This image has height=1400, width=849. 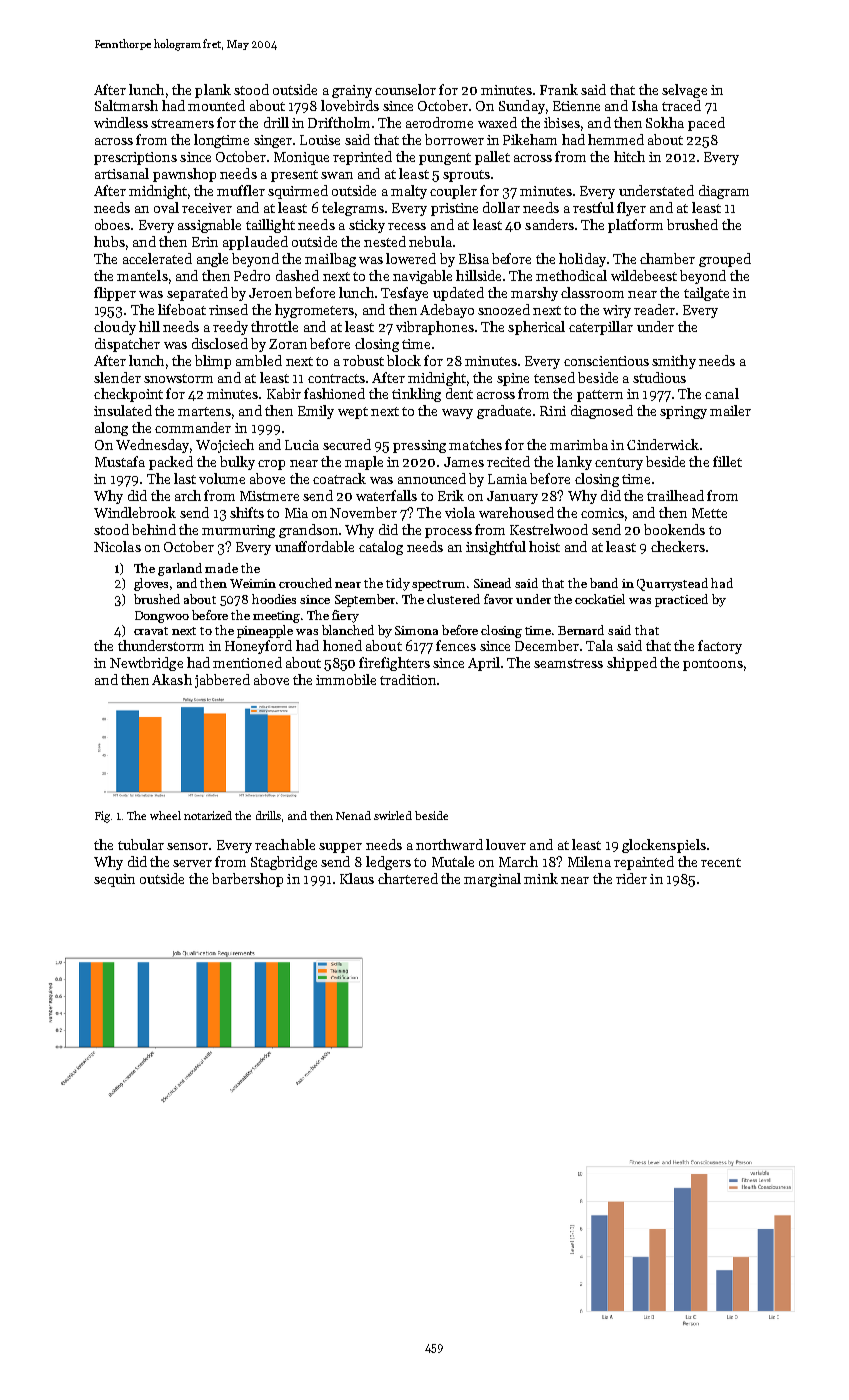 I want to click on Emily, so click(x=316, y=412).
